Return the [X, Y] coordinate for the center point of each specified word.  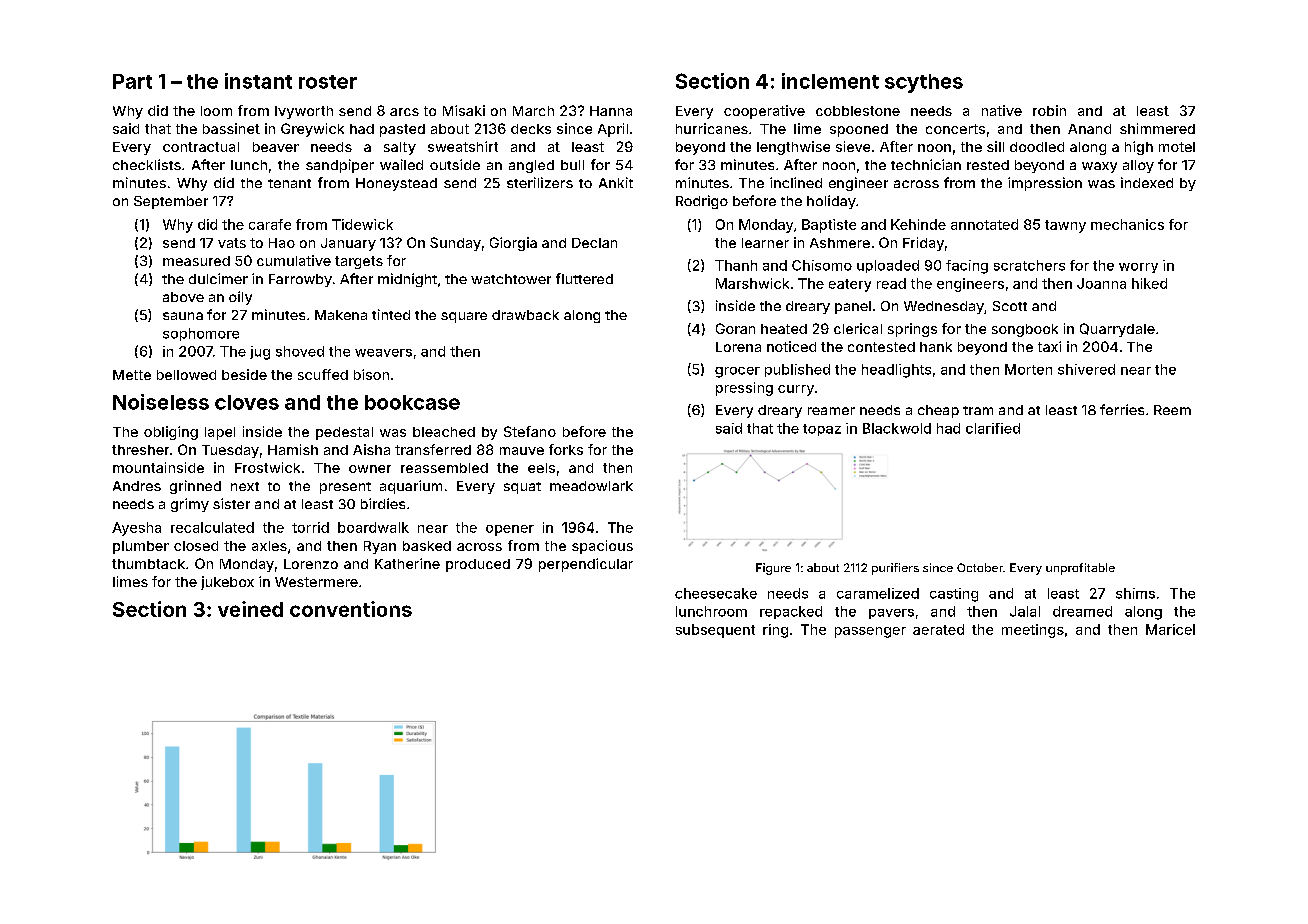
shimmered [1157, 128]
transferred [433, 449]
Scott [1010, 306]
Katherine [407, 563]
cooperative [764, 112]
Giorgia [513, 244]
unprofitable [1080, 569]
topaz [822, 430]
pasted [402, 130]
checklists [147, 164]
